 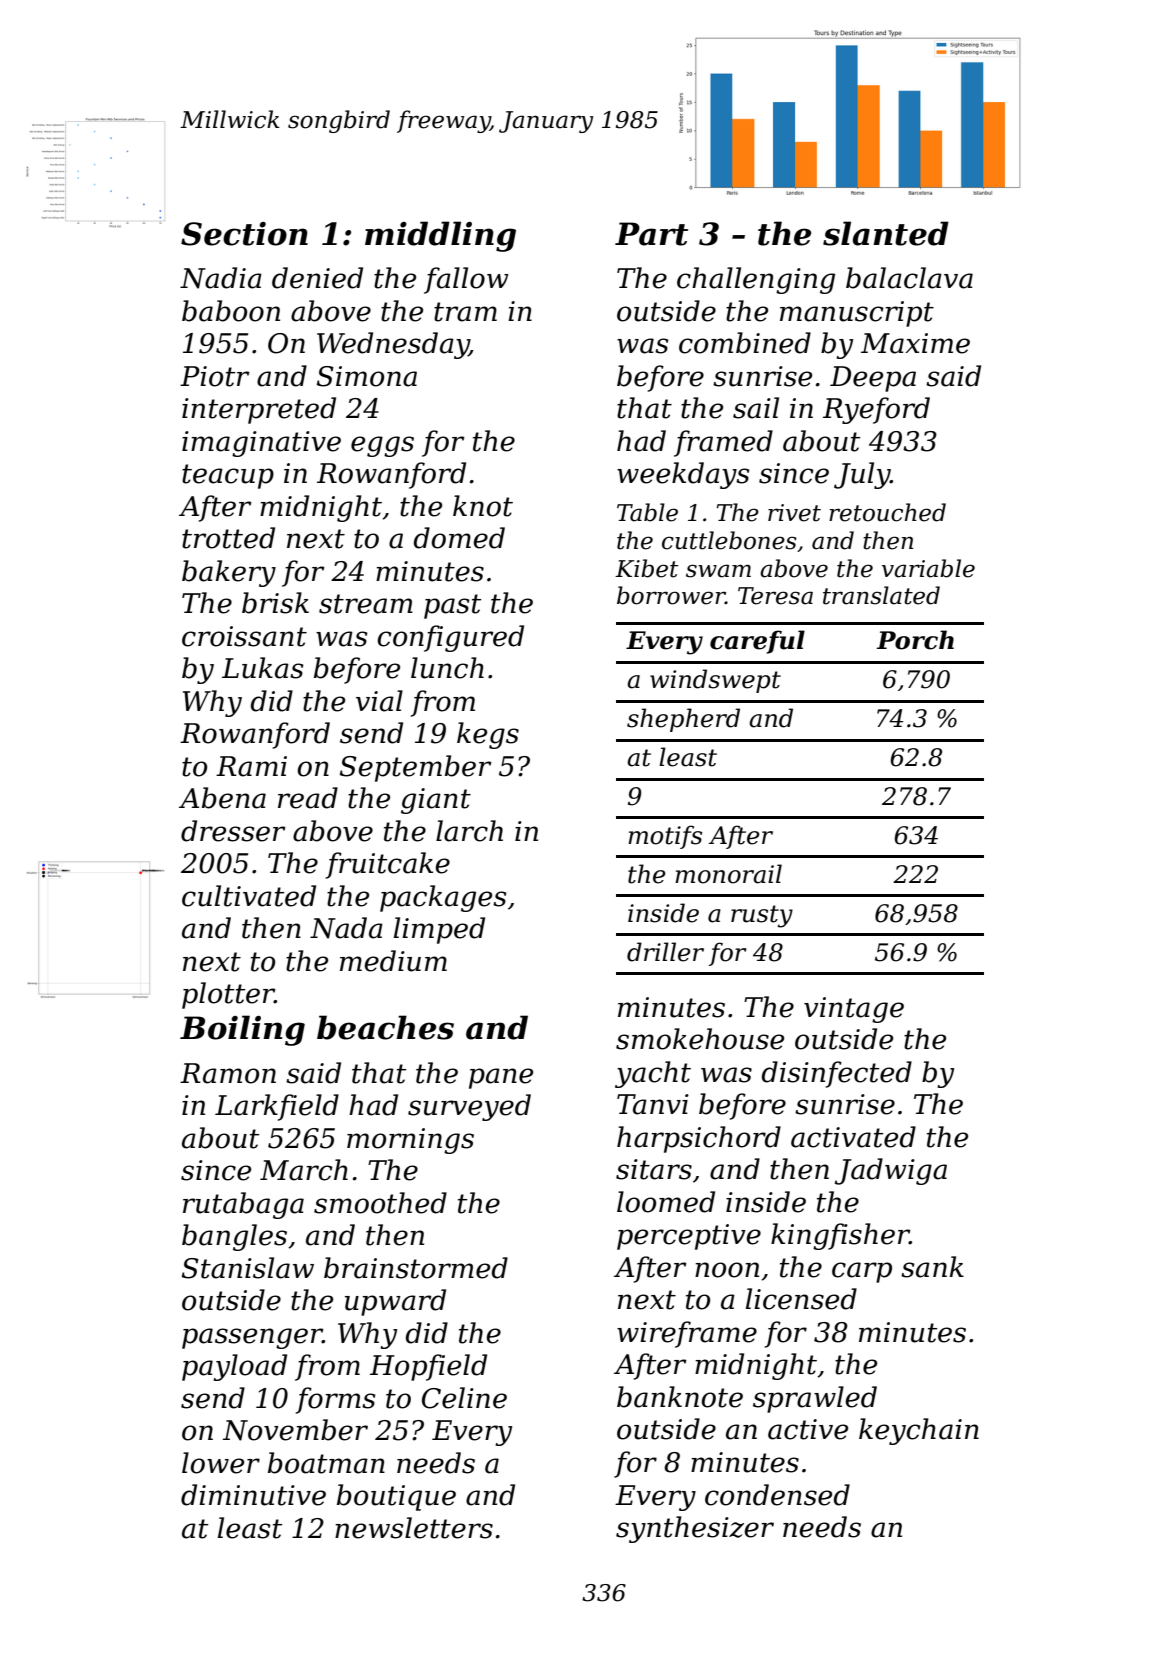 I want to click on tram, so click(x=465, y=312).
